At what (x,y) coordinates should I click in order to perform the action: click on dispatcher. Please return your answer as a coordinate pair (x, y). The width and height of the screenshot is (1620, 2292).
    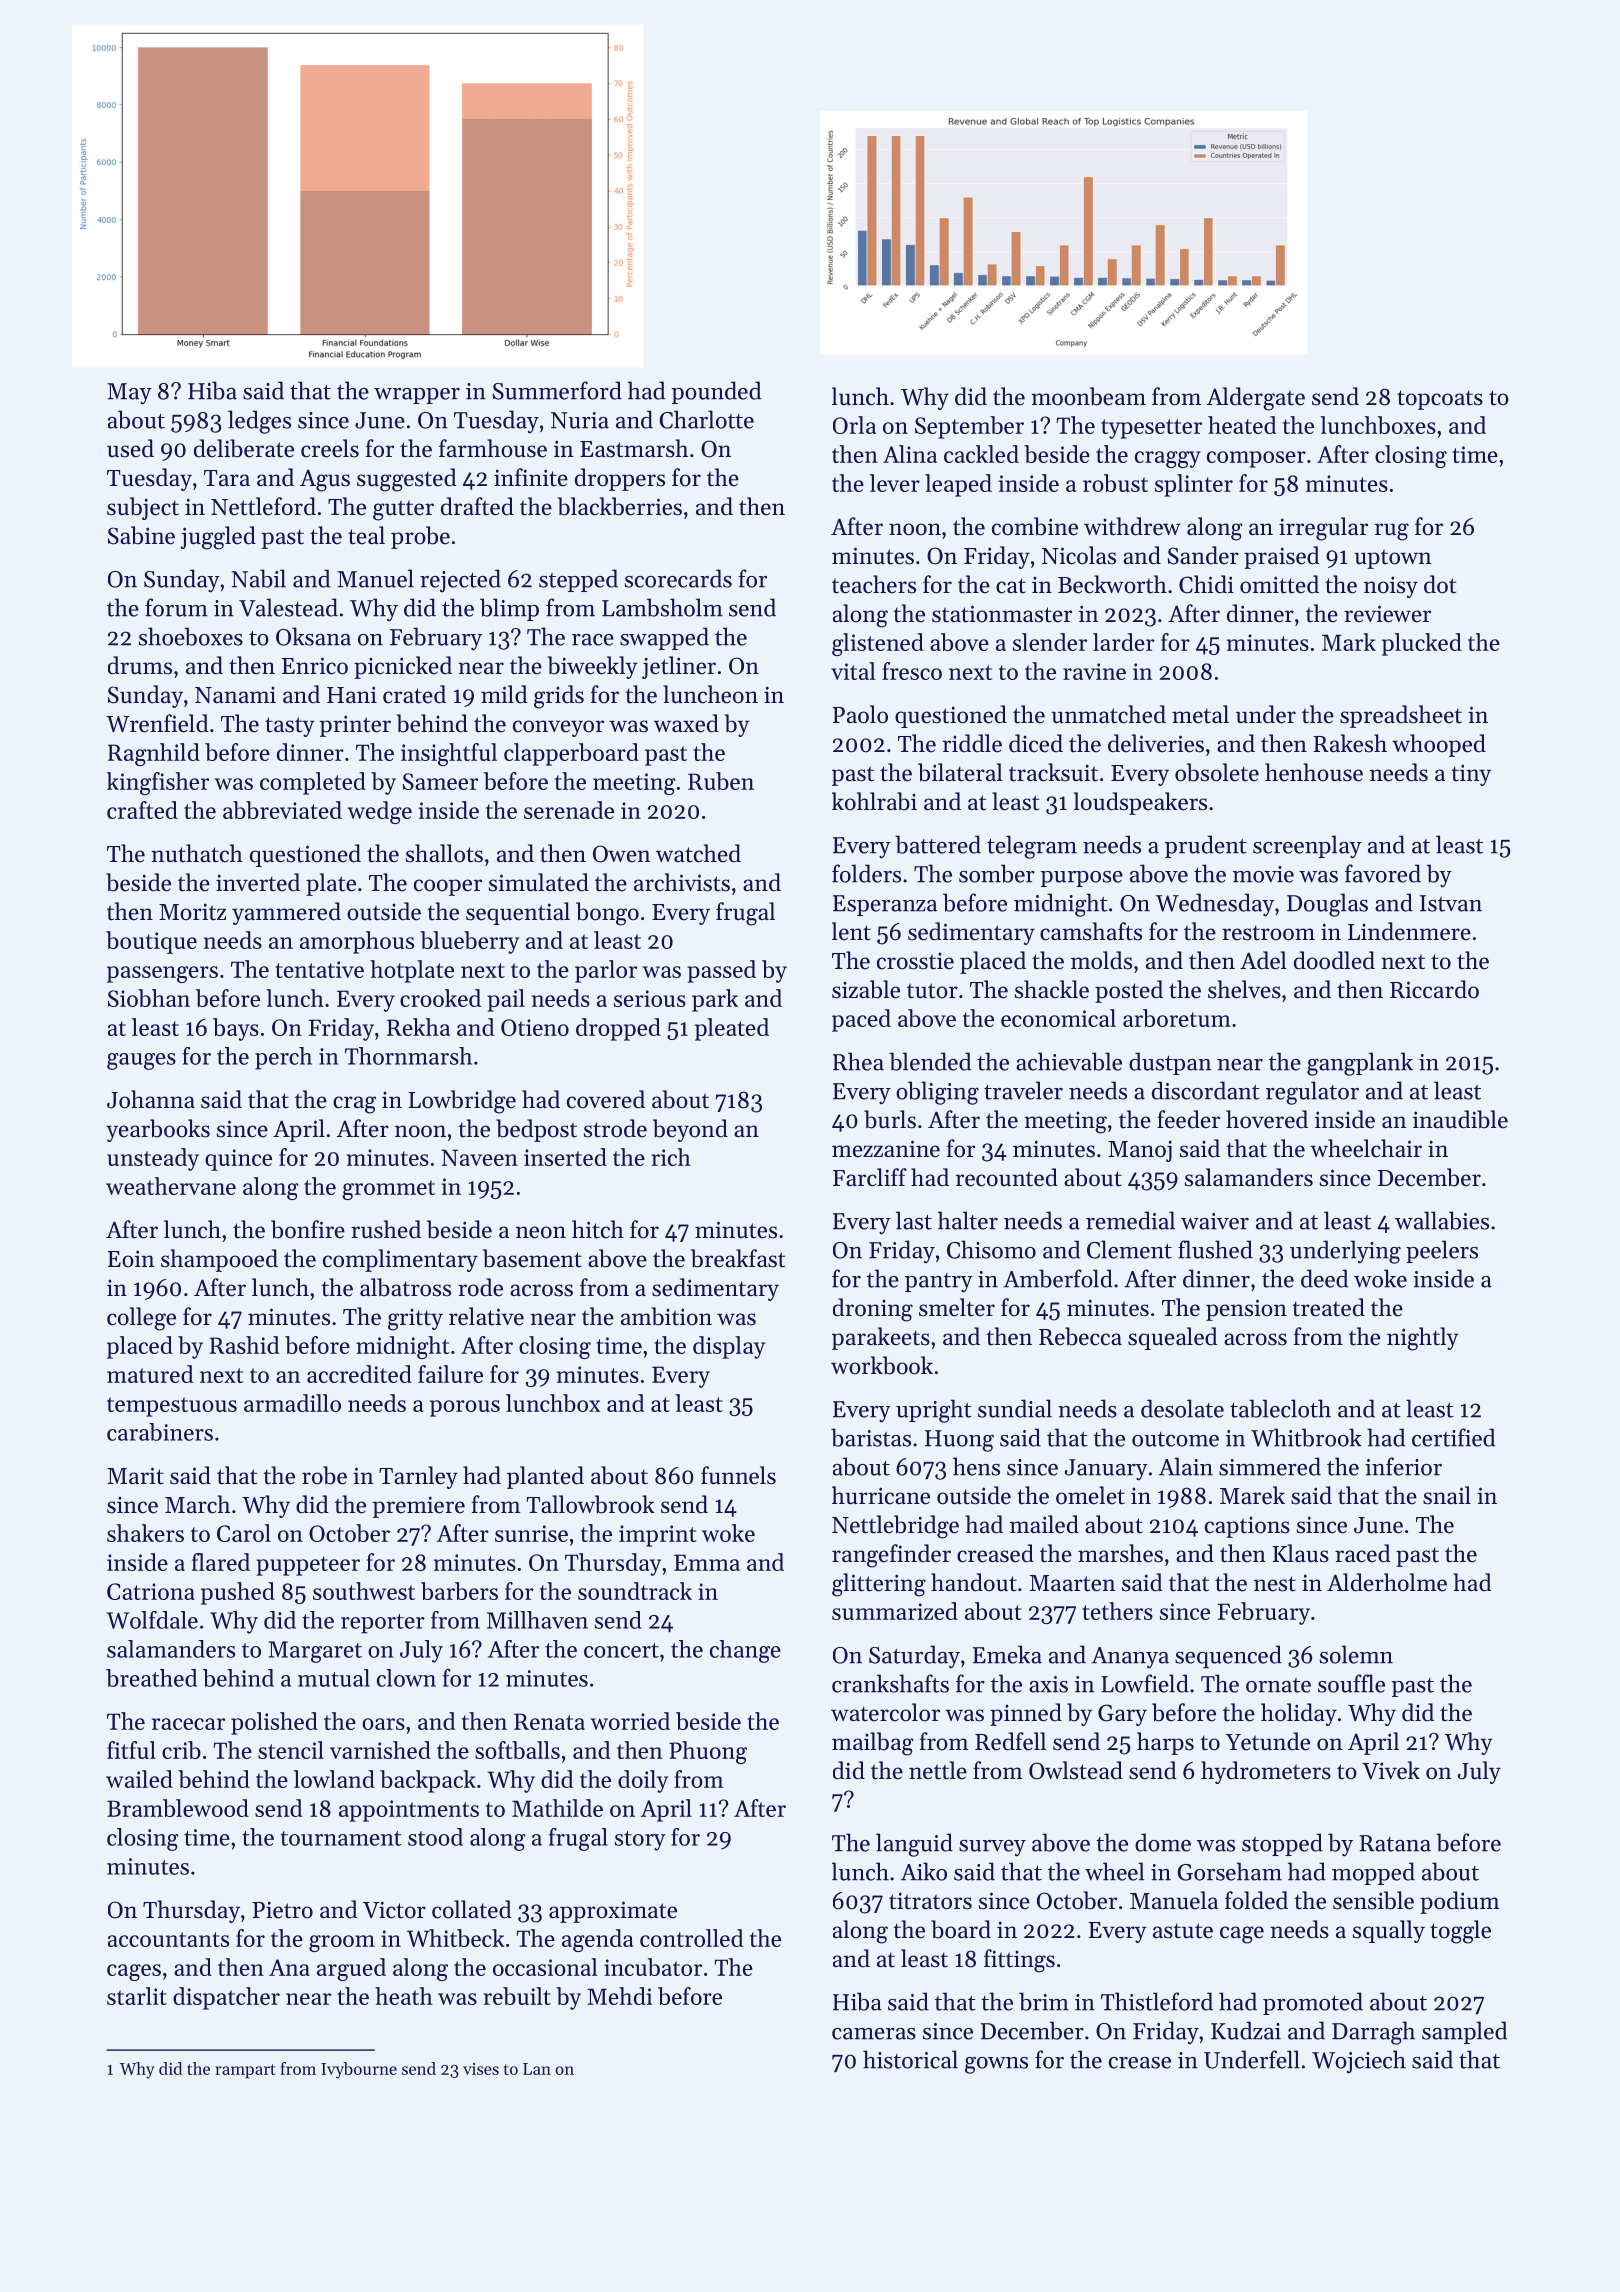
    Looking at the image, I should click on (226, 1998).
